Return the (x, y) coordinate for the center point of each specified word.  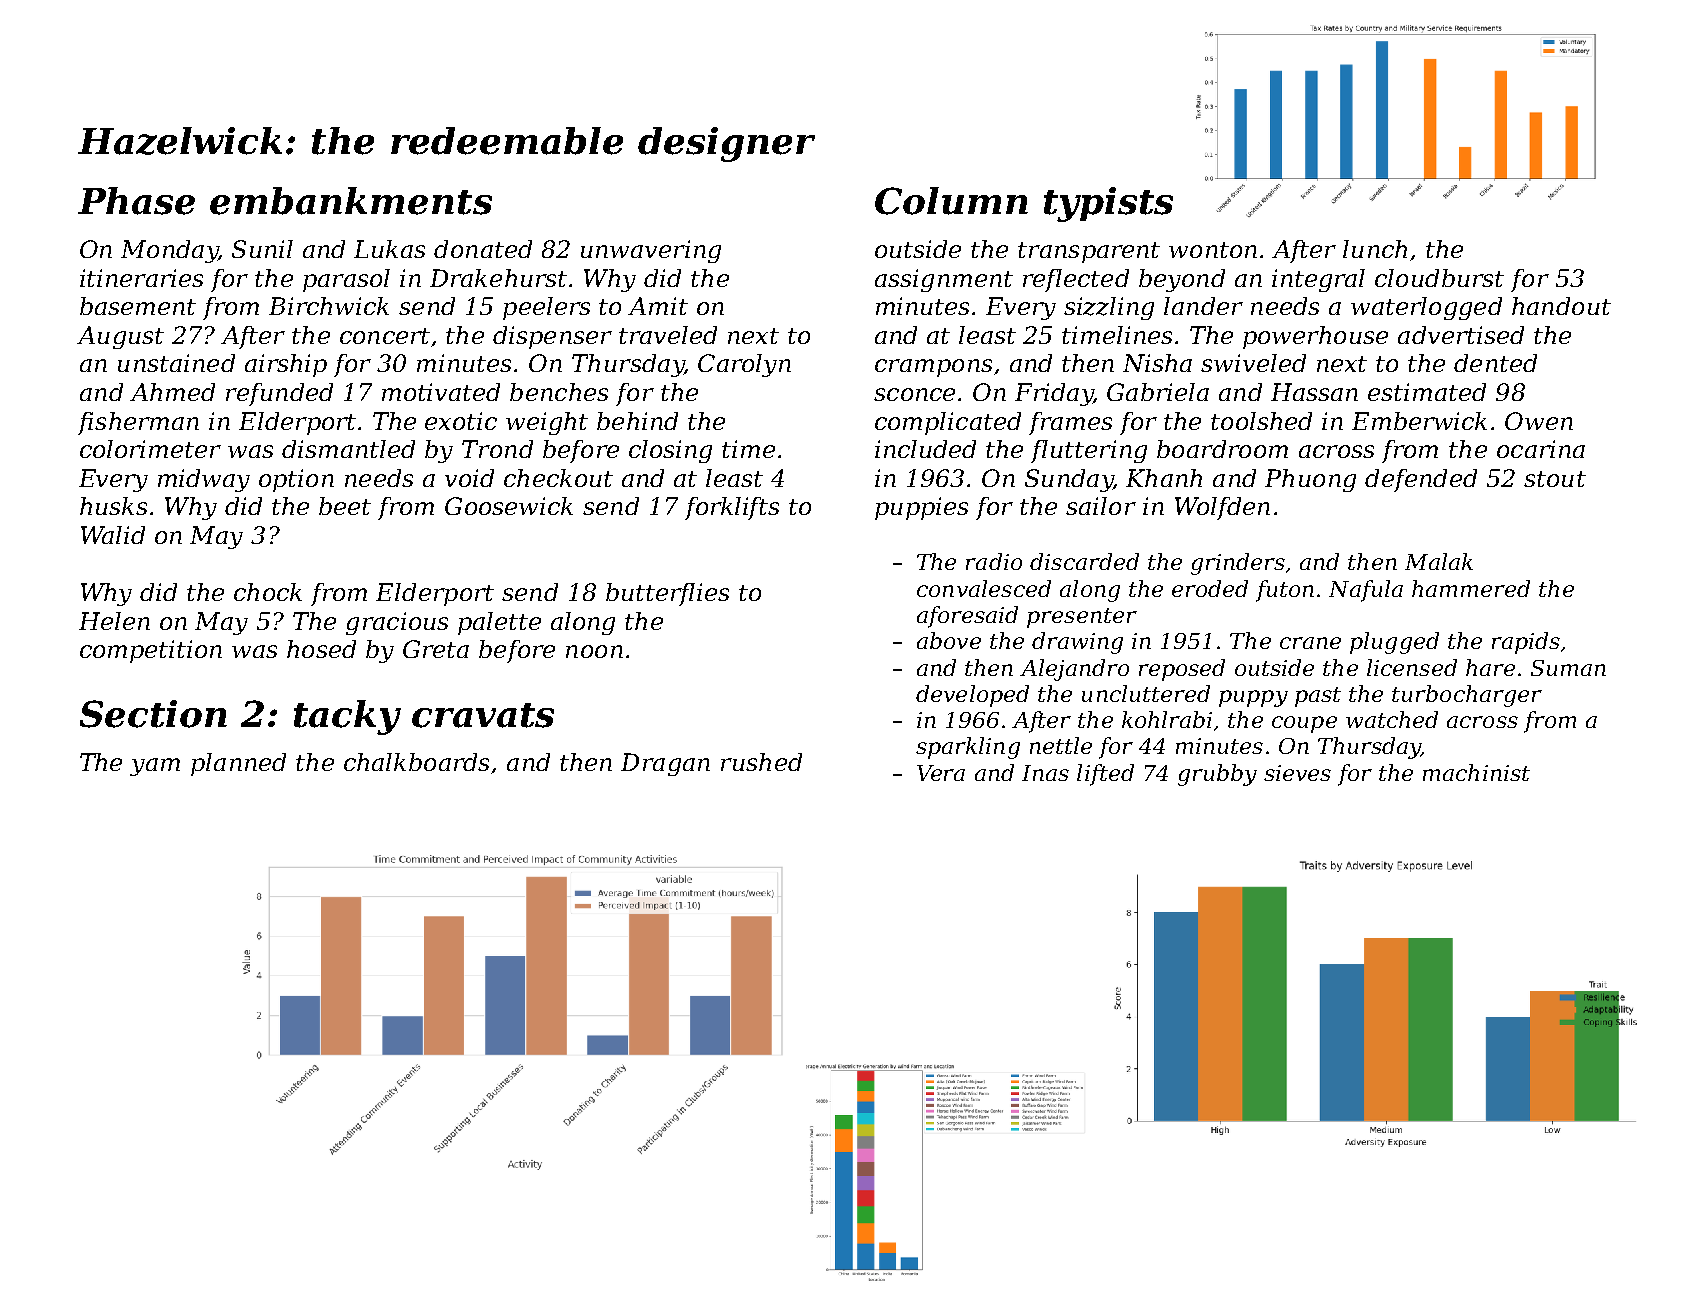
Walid (113, 535)
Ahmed (172, 392)
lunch (1375, 249)
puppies (921, 508)
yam (155, 767)
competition (151, 651)
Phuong (1310, 480)
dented (1495, 363)
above (949, 640)
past (1318, 697)
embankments (351, 201)
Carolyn (744, 365)
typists (1108, 204)
